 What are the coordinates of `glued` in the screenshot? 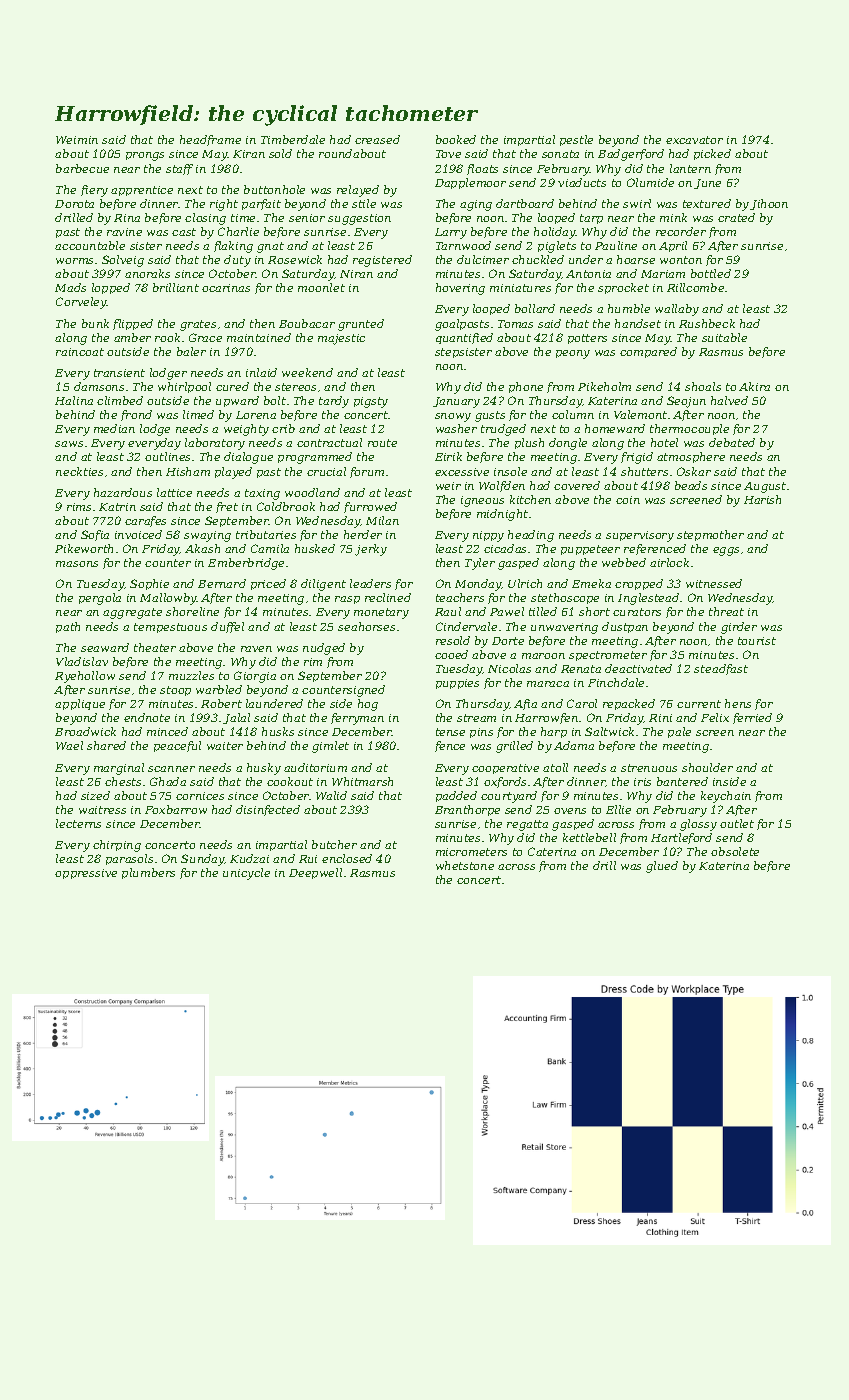 It's located at (662, 867).
